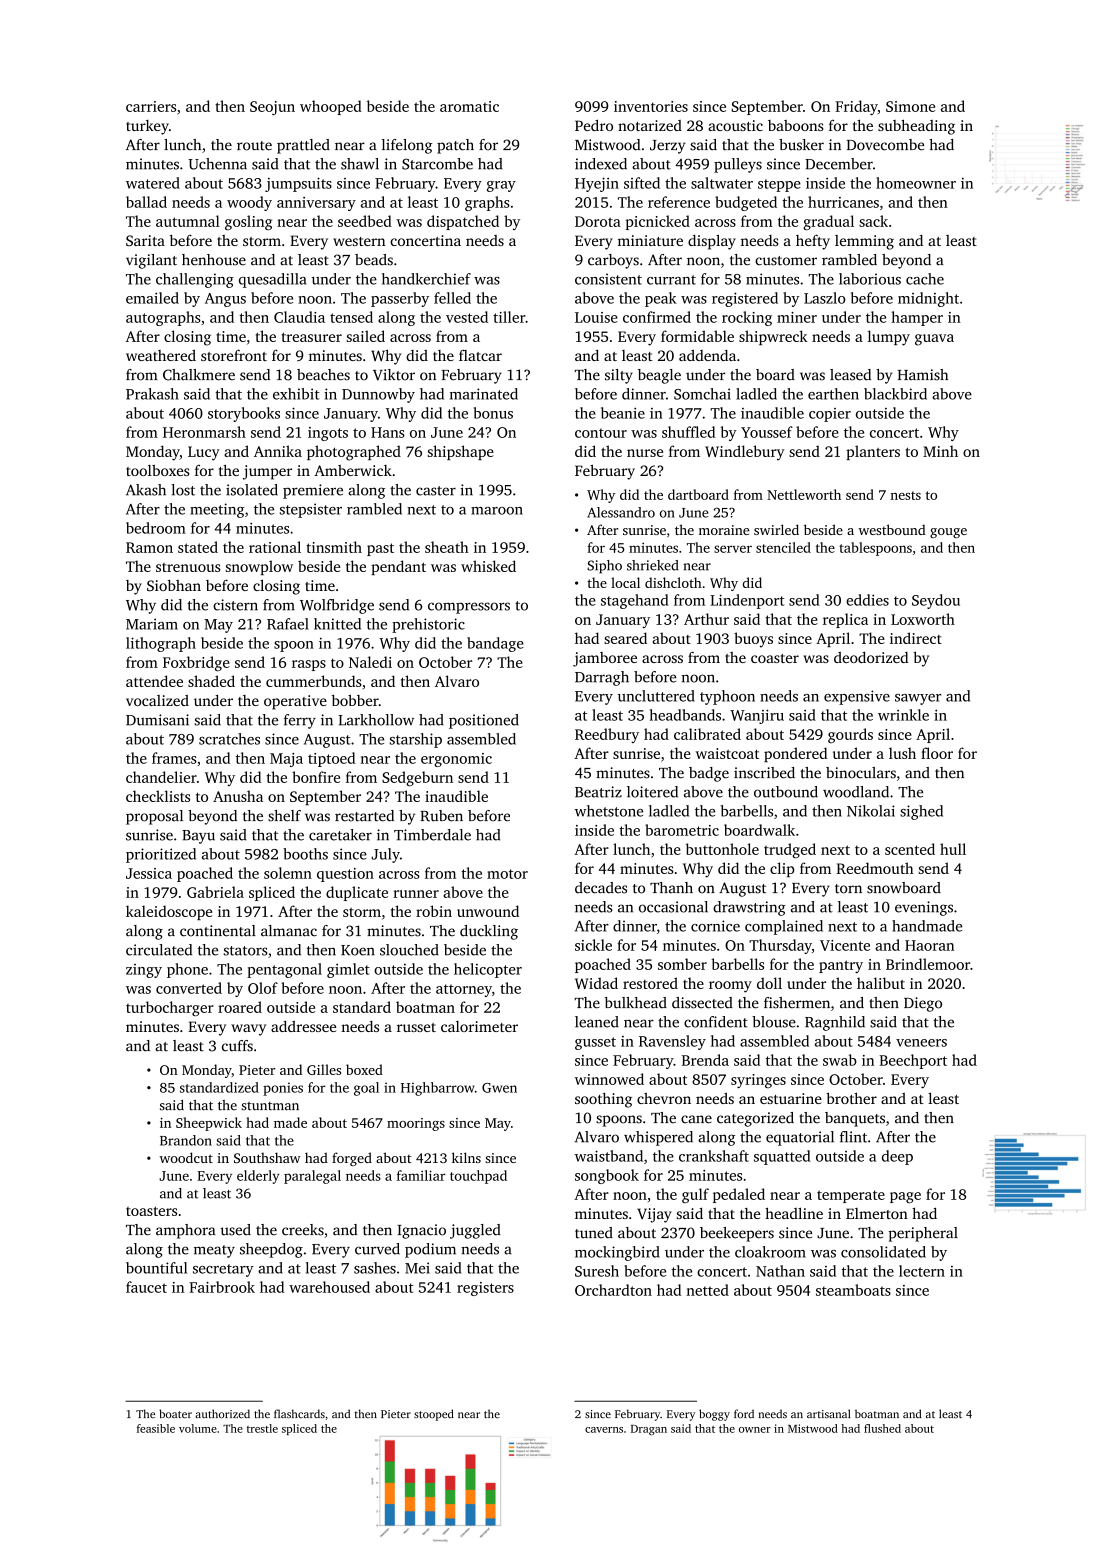 The height and width of the page is (1565, 1106). I want to click on inventories, so click(651, 106).
